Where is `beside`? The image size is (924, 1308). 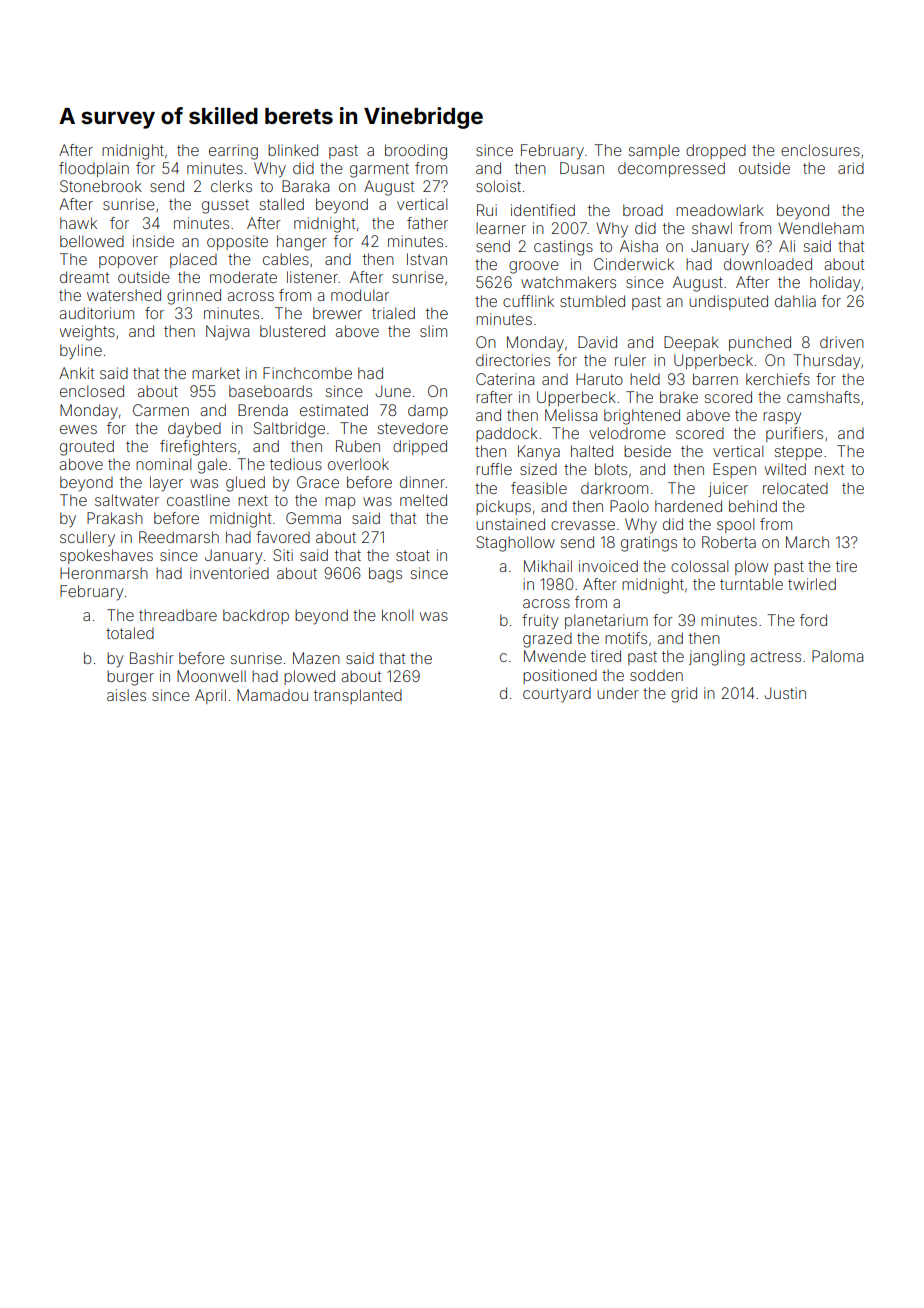
beside is located at coordinates (647, 451).
